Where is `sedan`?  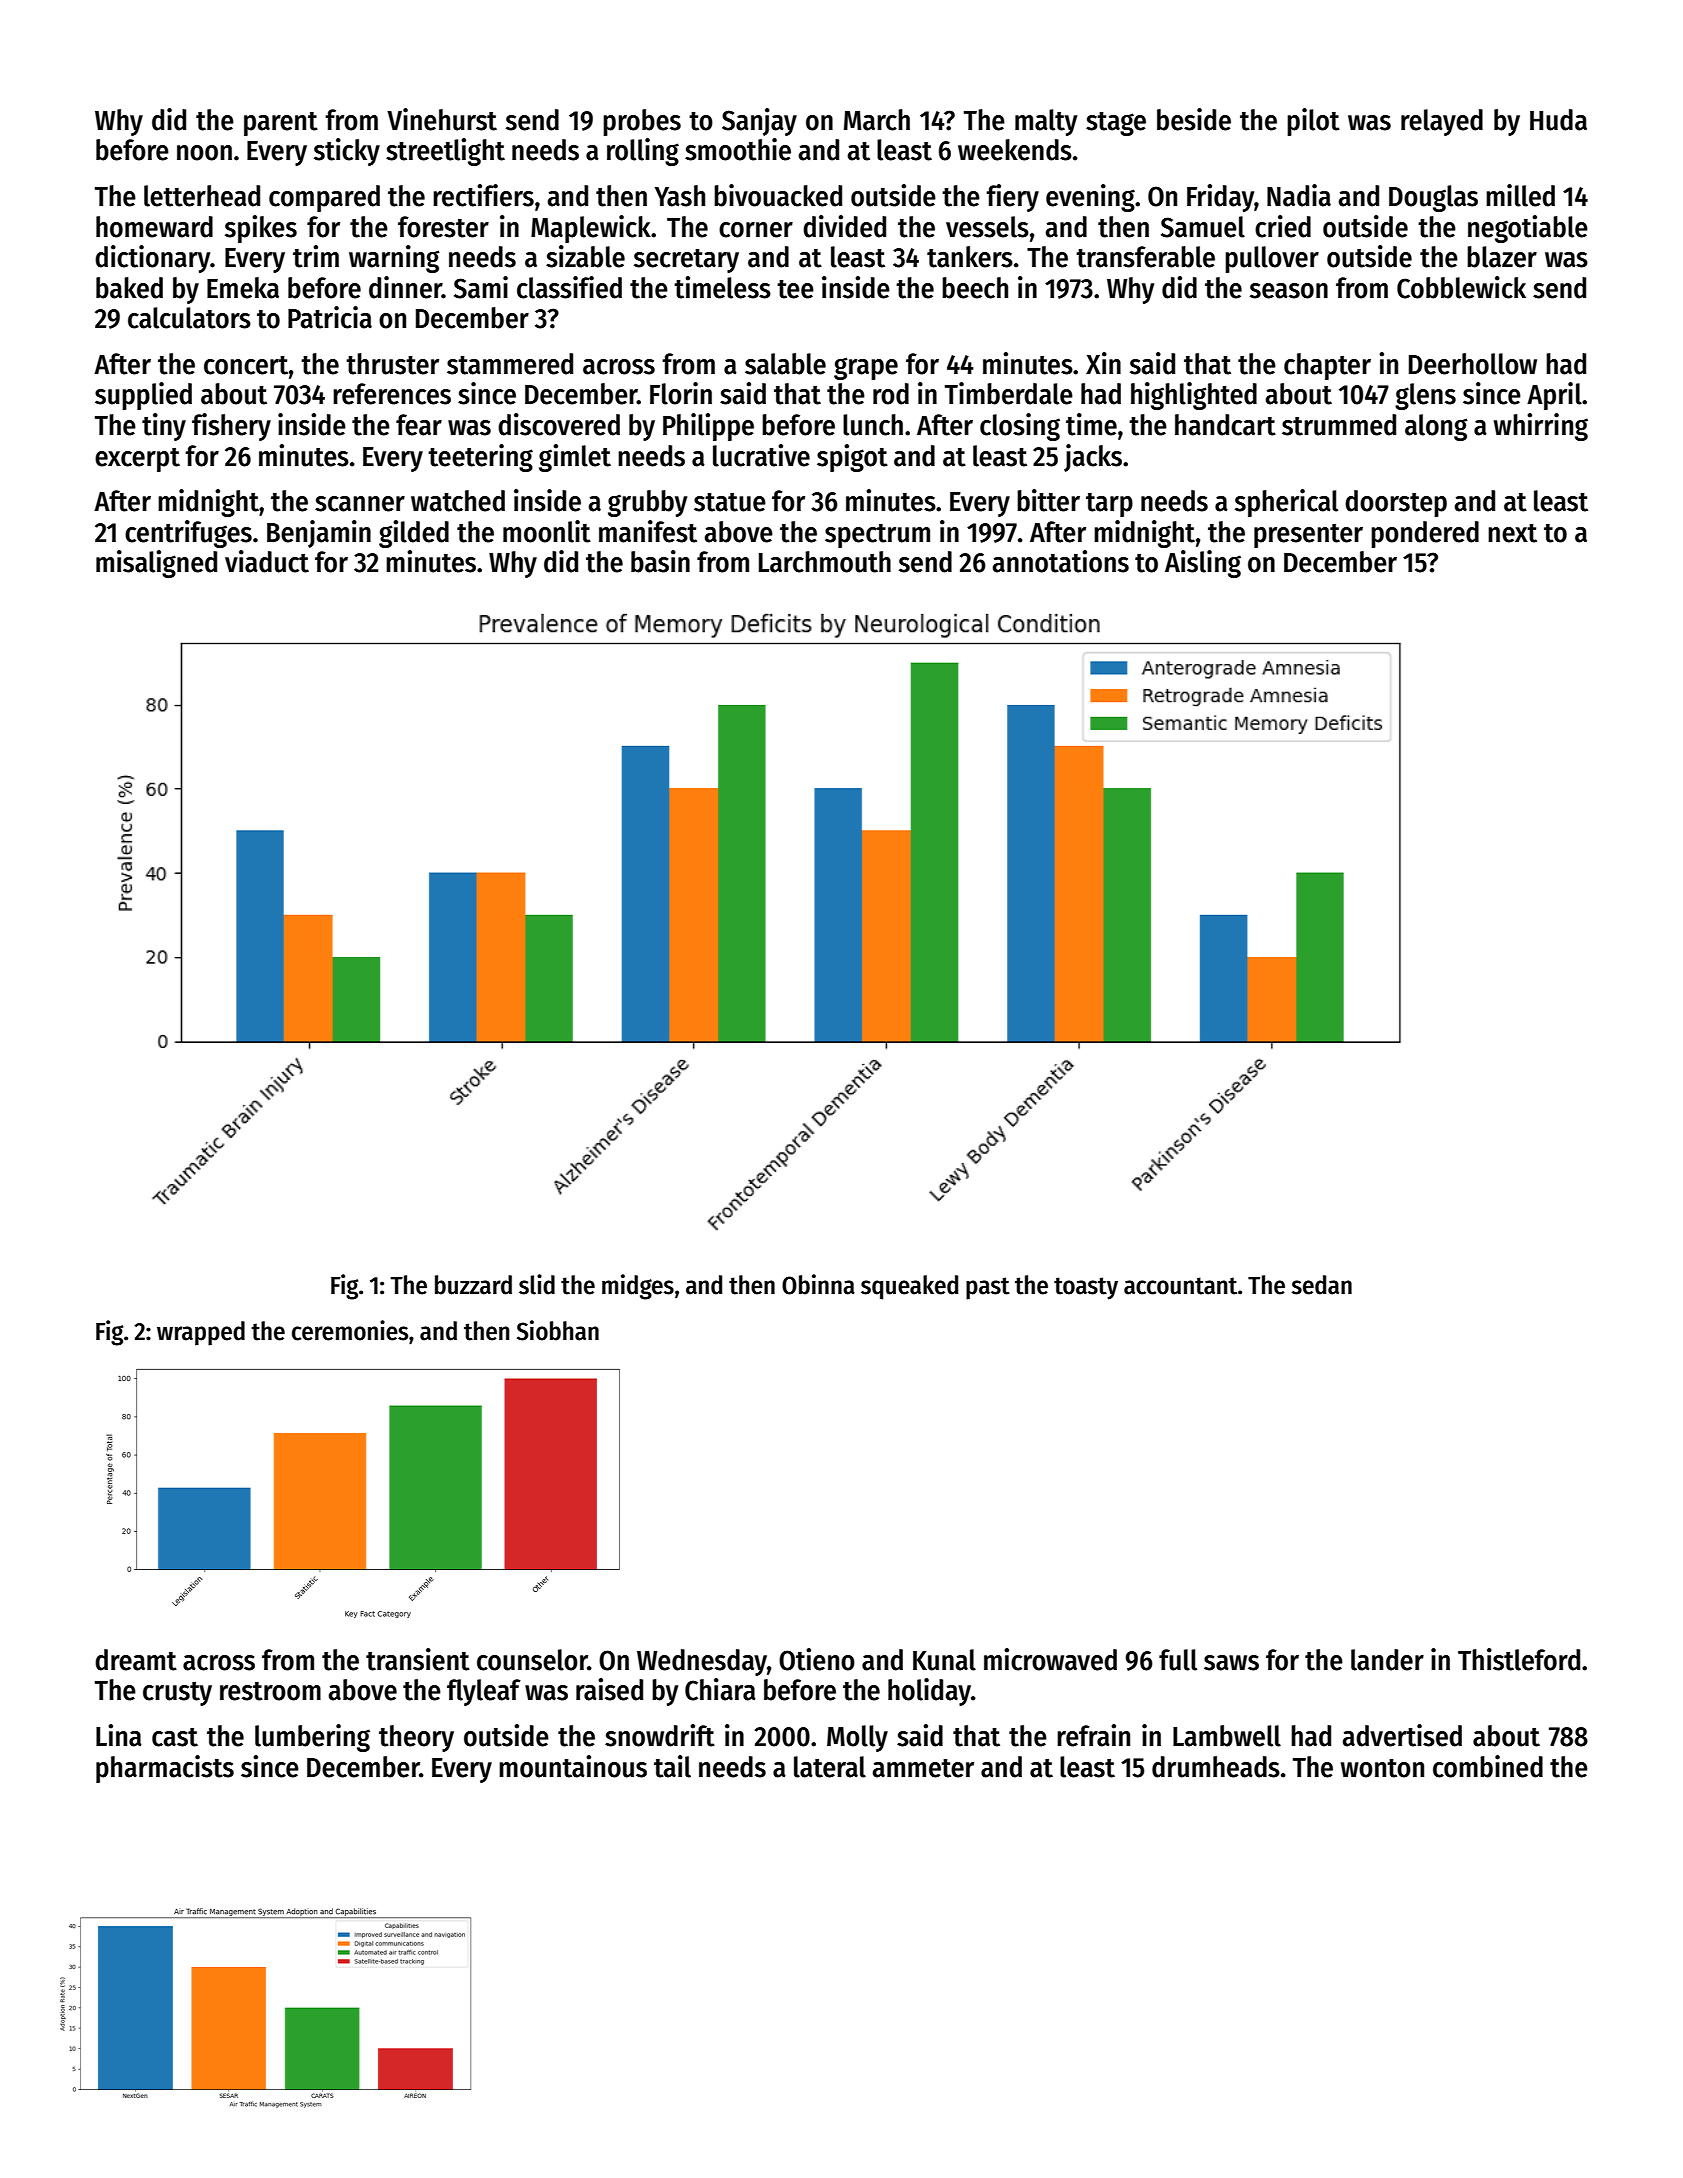 sedan is located at coordinates (1322, 1285).
